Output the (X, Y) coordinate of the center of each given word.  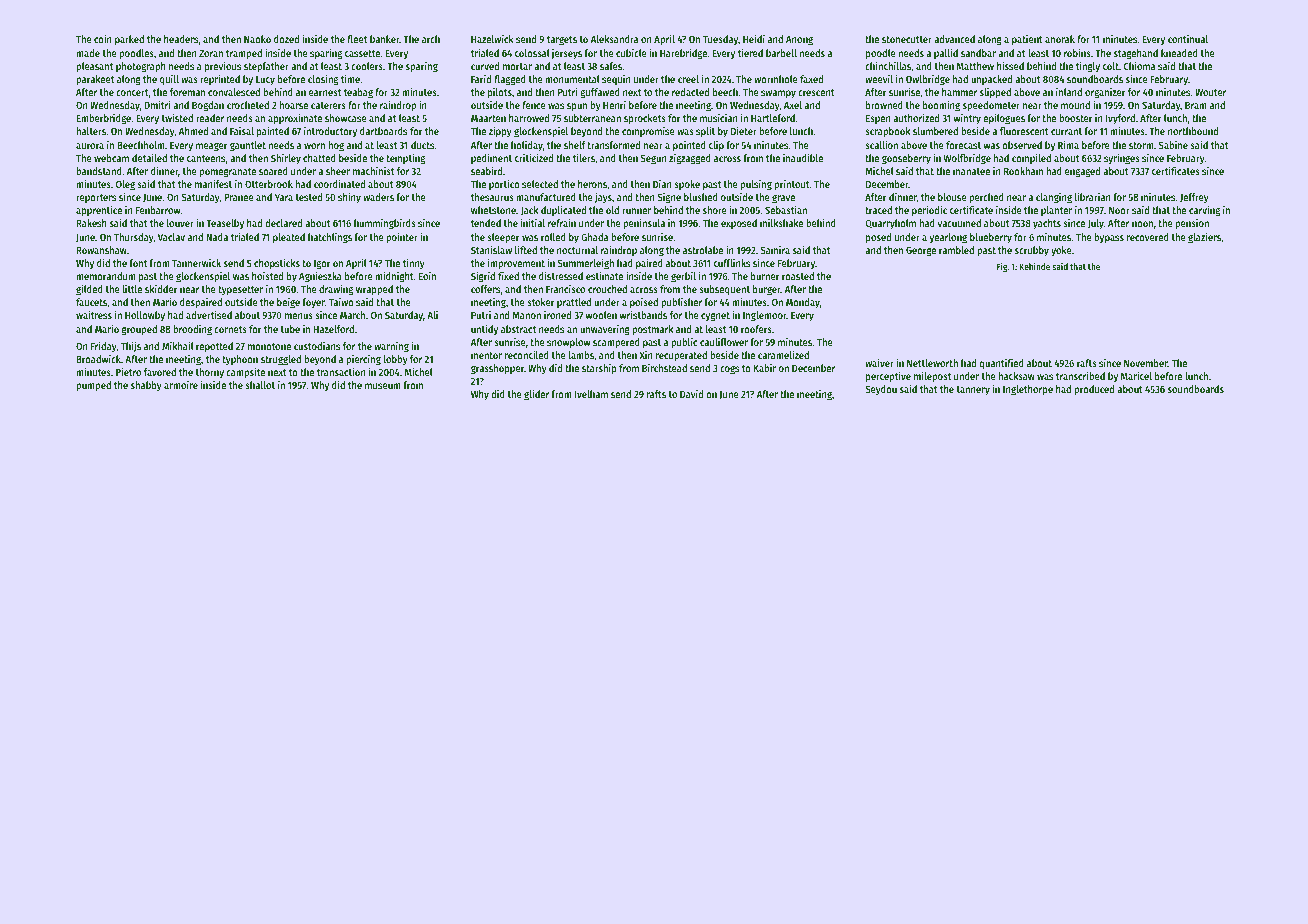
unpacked (991, 80)
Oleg (125, 185)
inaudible (803, 158)
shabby (146, 386)
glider (536, 395)
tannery (973, 390)
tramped (244, 54)
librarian (1093, 197)
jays (603, 198)
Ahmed (193, 131)
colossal (532, 53)
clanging (1054, 198)
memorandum (106, 276)
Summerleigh (586, 264)
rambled (956, 250)
